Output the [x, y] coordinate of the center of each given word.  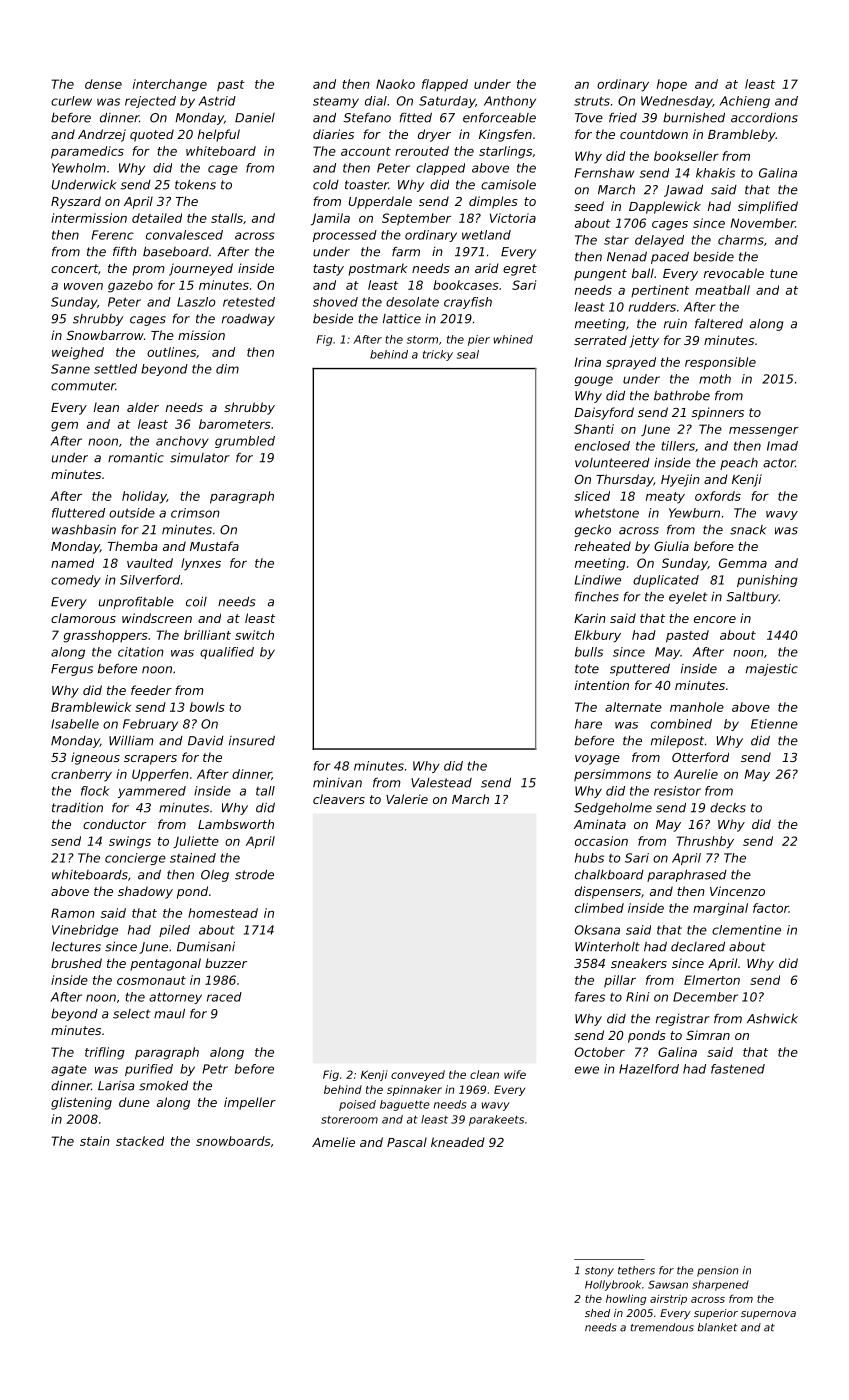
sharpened [720, 1285]
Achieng [744, 102]
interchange [170, 85]
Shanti [594, 429]
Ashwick [772, 1019]
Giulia [671, 546]
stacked [140, 1141]
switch [254, 635]
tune [784, 273]
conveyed [418, 1075]
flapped [445, 85]
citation [141, 652]
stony [599, 1272]
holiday [144, 497]
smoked [163, 1086]
